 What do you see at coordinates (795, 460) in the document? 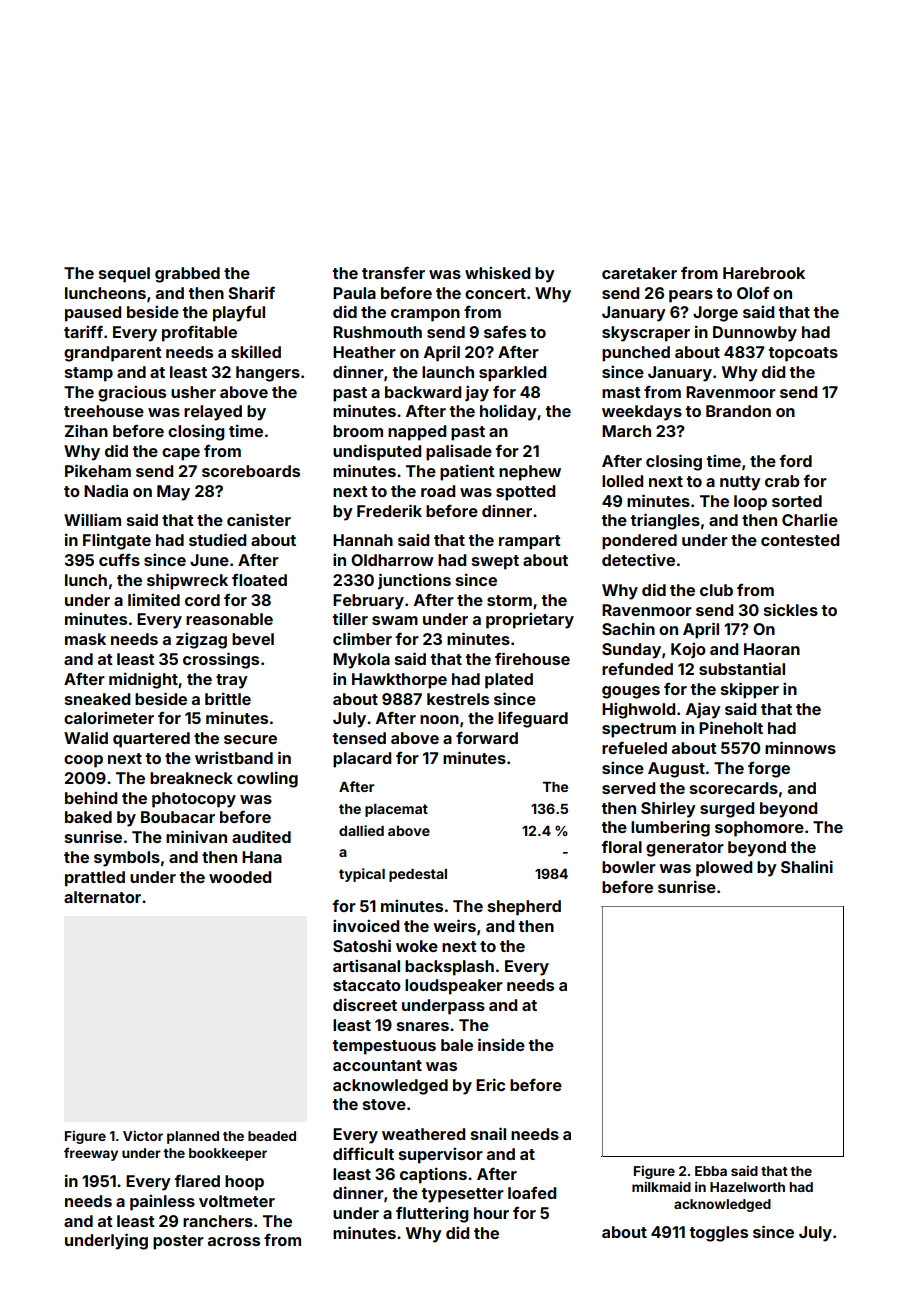
I see `ford` at bounding box center [795, 460].
